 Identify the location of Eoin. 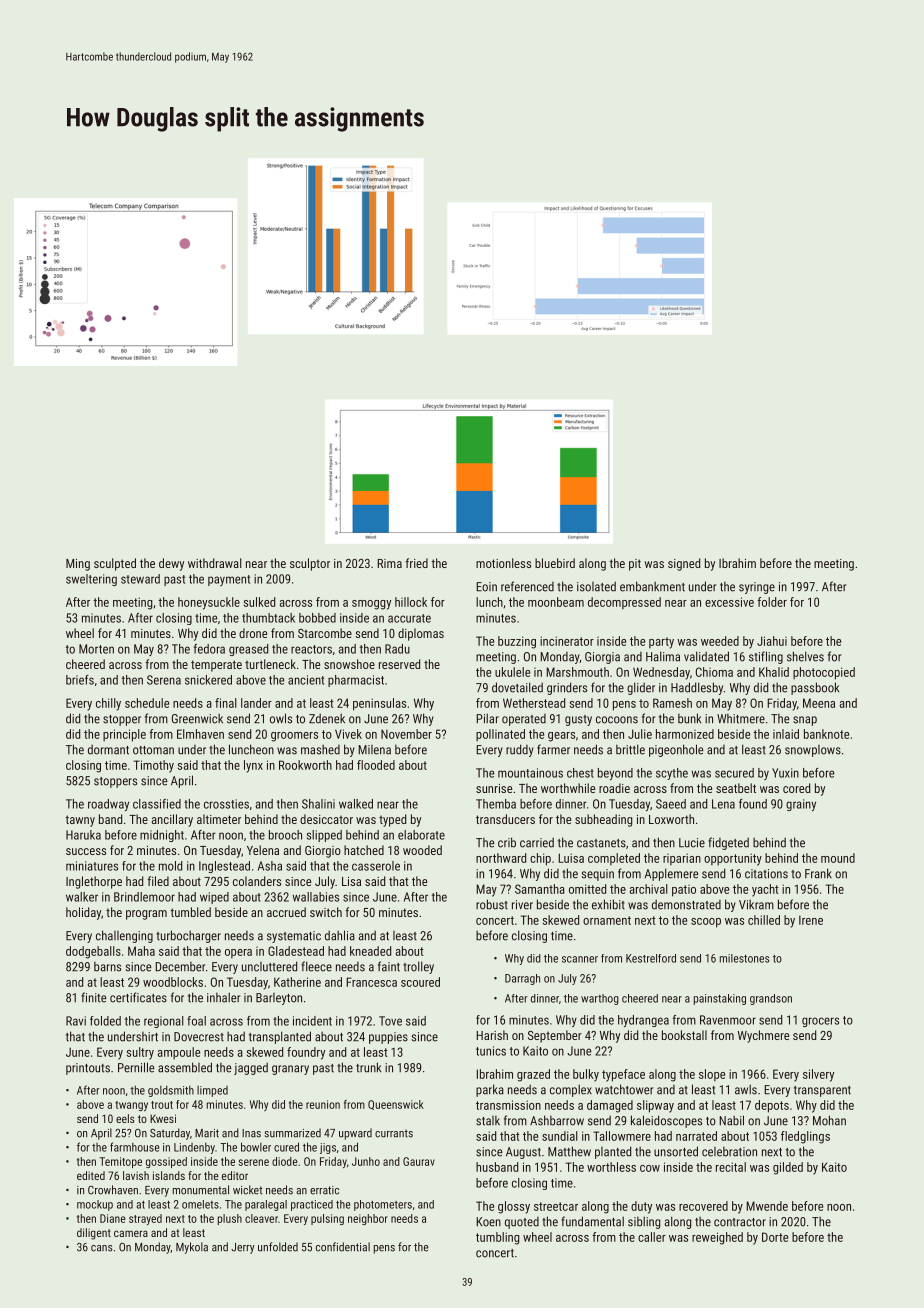
(486, 587).
